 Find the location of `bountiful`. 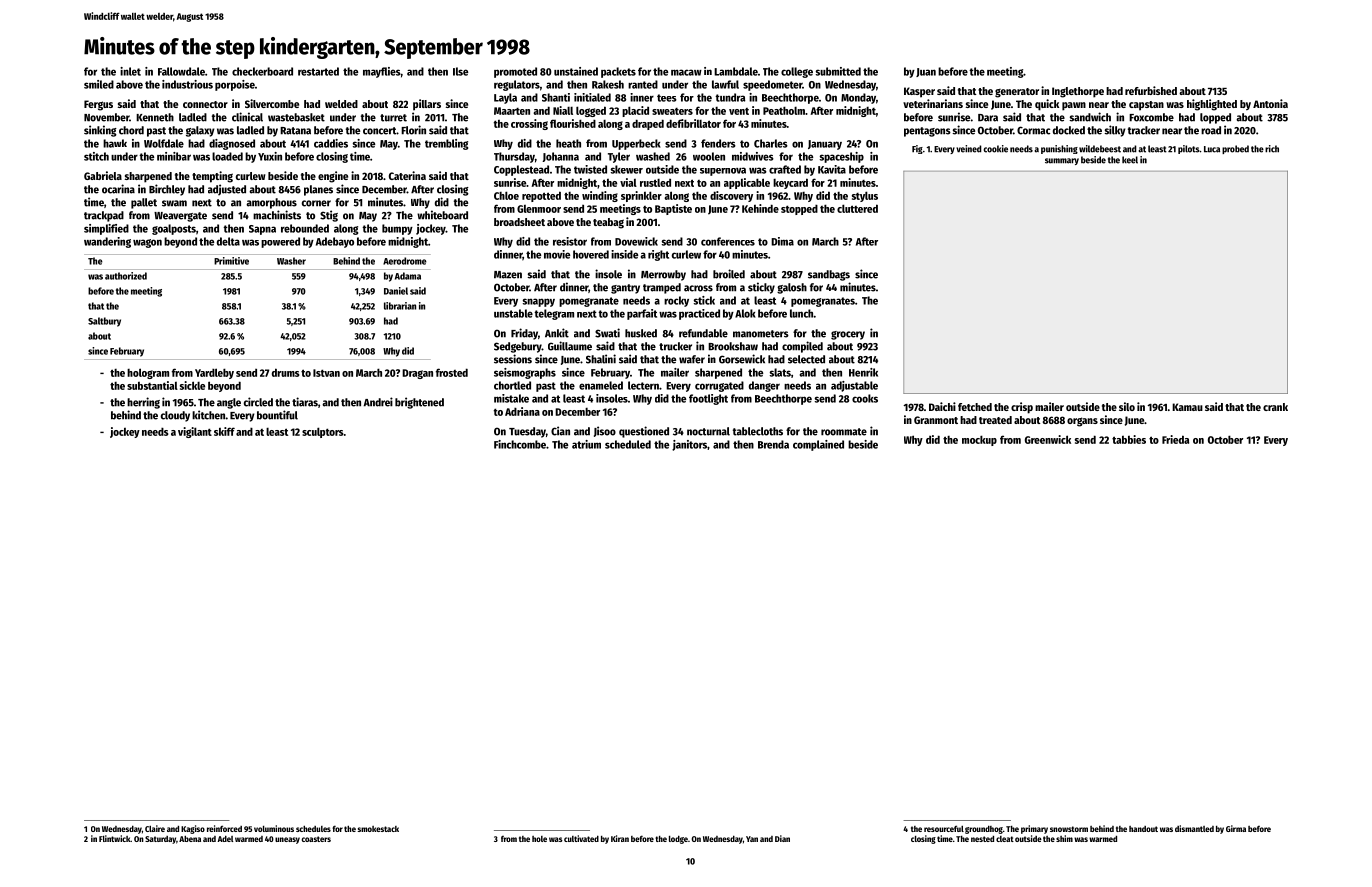

bountiful is located at coordinates (277, 415).
